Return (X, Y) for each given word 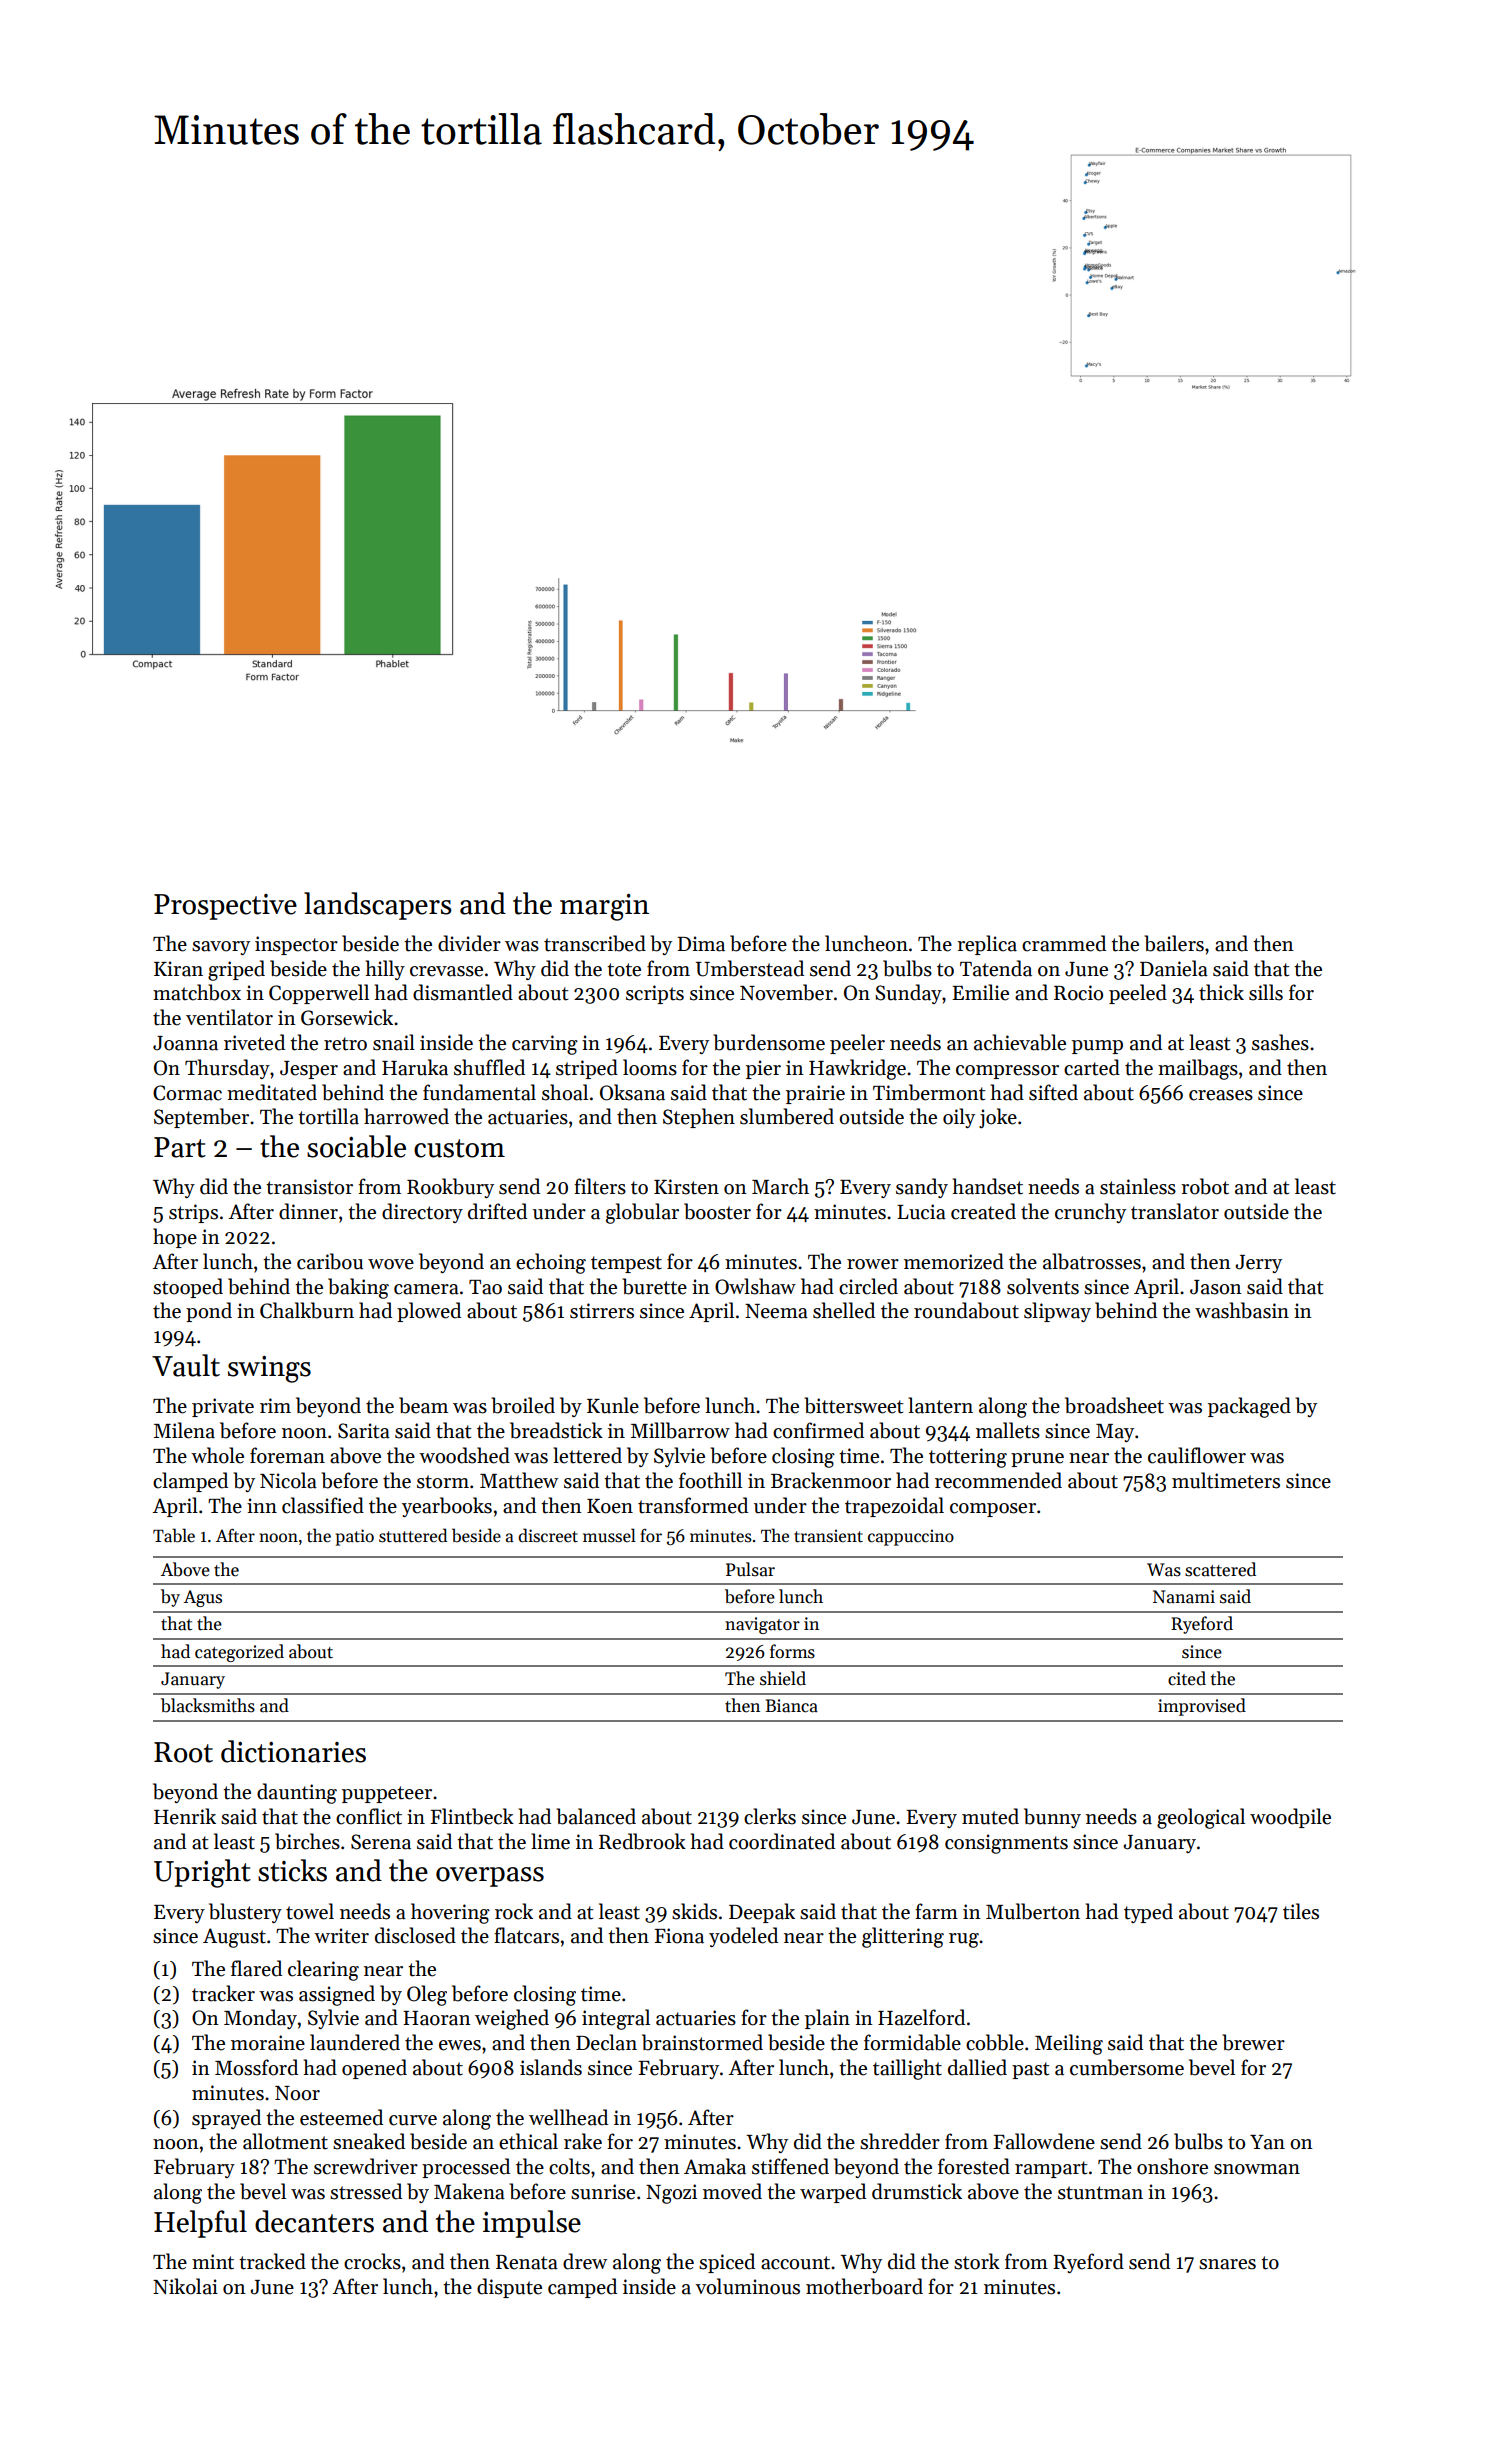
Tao (485, 1287)
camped (582, 2288)
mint (213, 2262)
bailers (1174, 943)
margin (604, 907)
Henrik (185, 1816)
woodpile (1290, 1818)
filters (600, 1186)
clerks (770, 1816)
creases (1221, 1095)
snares (1227, 2264)
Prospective (225, 907)
